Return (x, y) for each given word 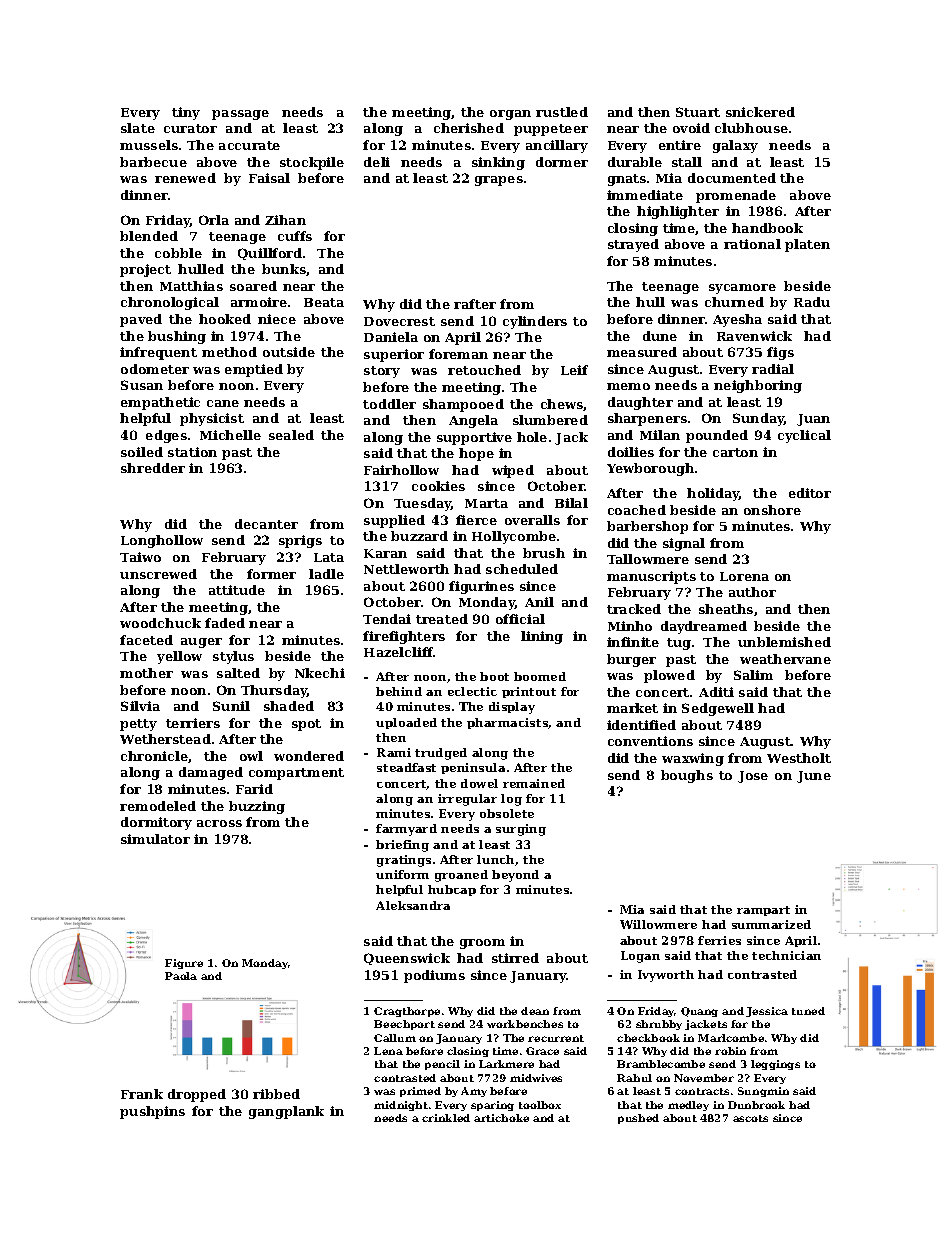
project (145, 270)
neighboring (758, 386)
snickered (760, 112)
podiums (434, 976)
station (192, 452)
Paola (181, 976)
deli (377, 162)
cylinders (535, 322)
